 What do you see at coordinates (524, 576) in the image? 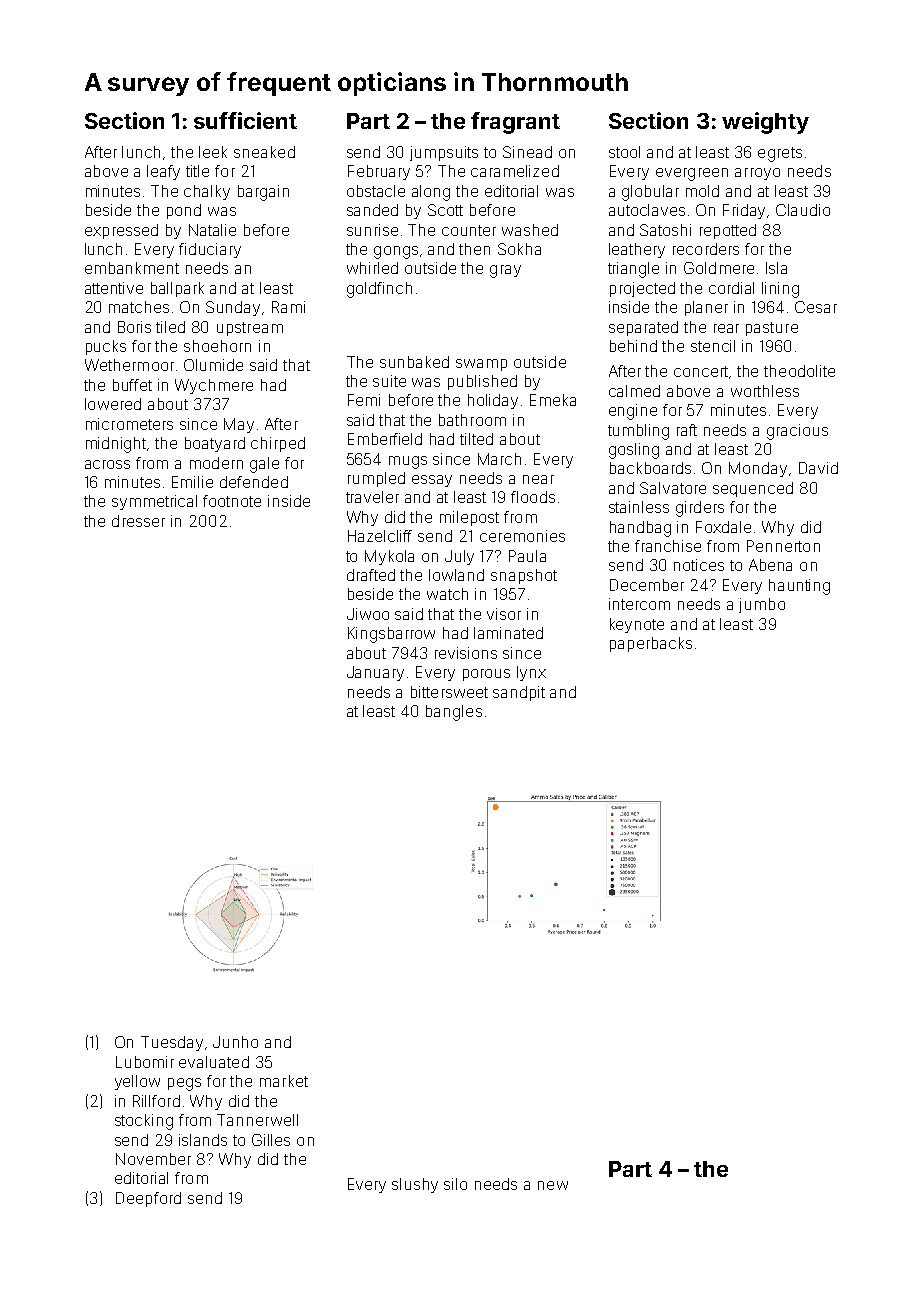
I see `snapshot` at bounding box center [524, 576].
